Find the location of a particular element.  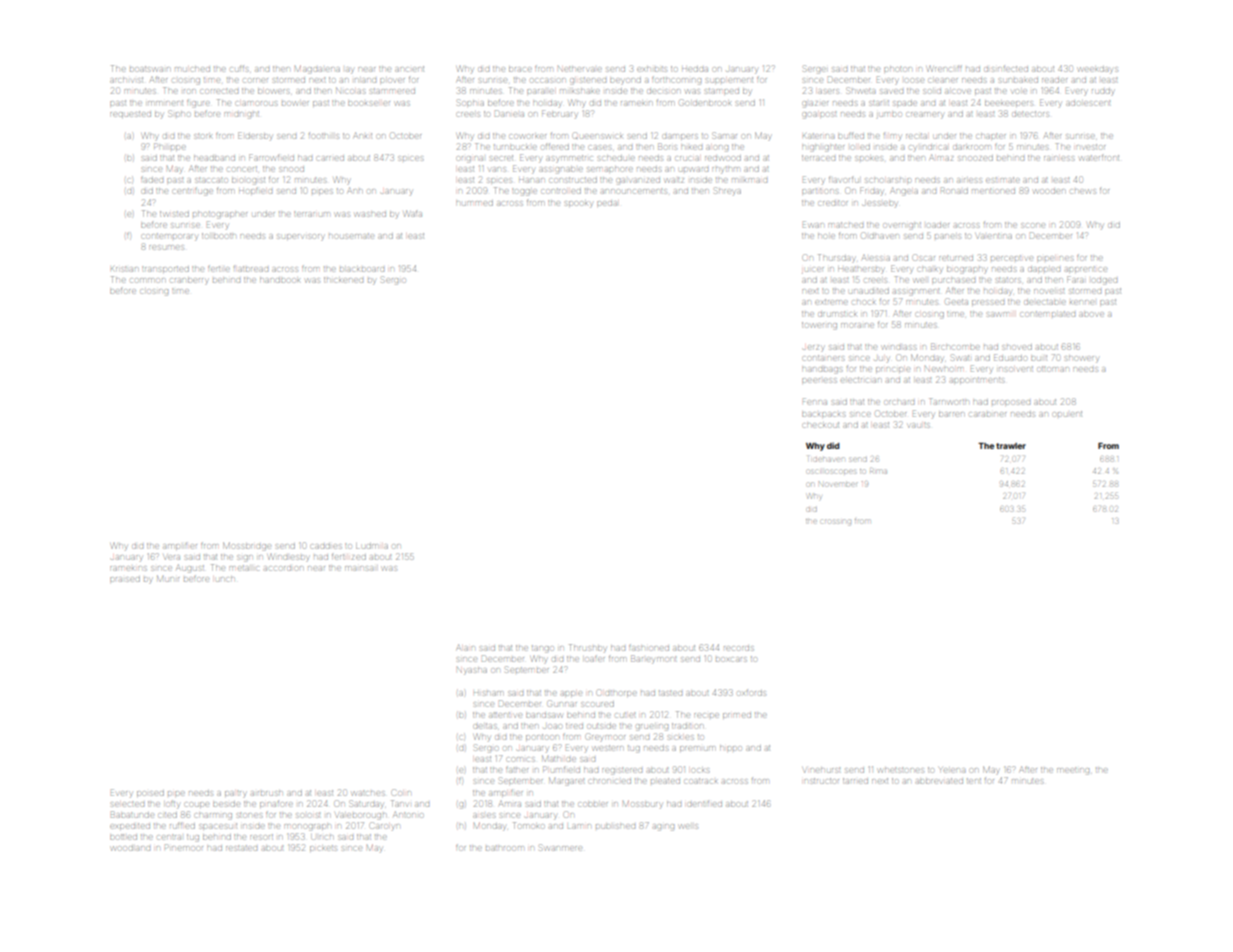

towering is located at coordinates (819, 326).
